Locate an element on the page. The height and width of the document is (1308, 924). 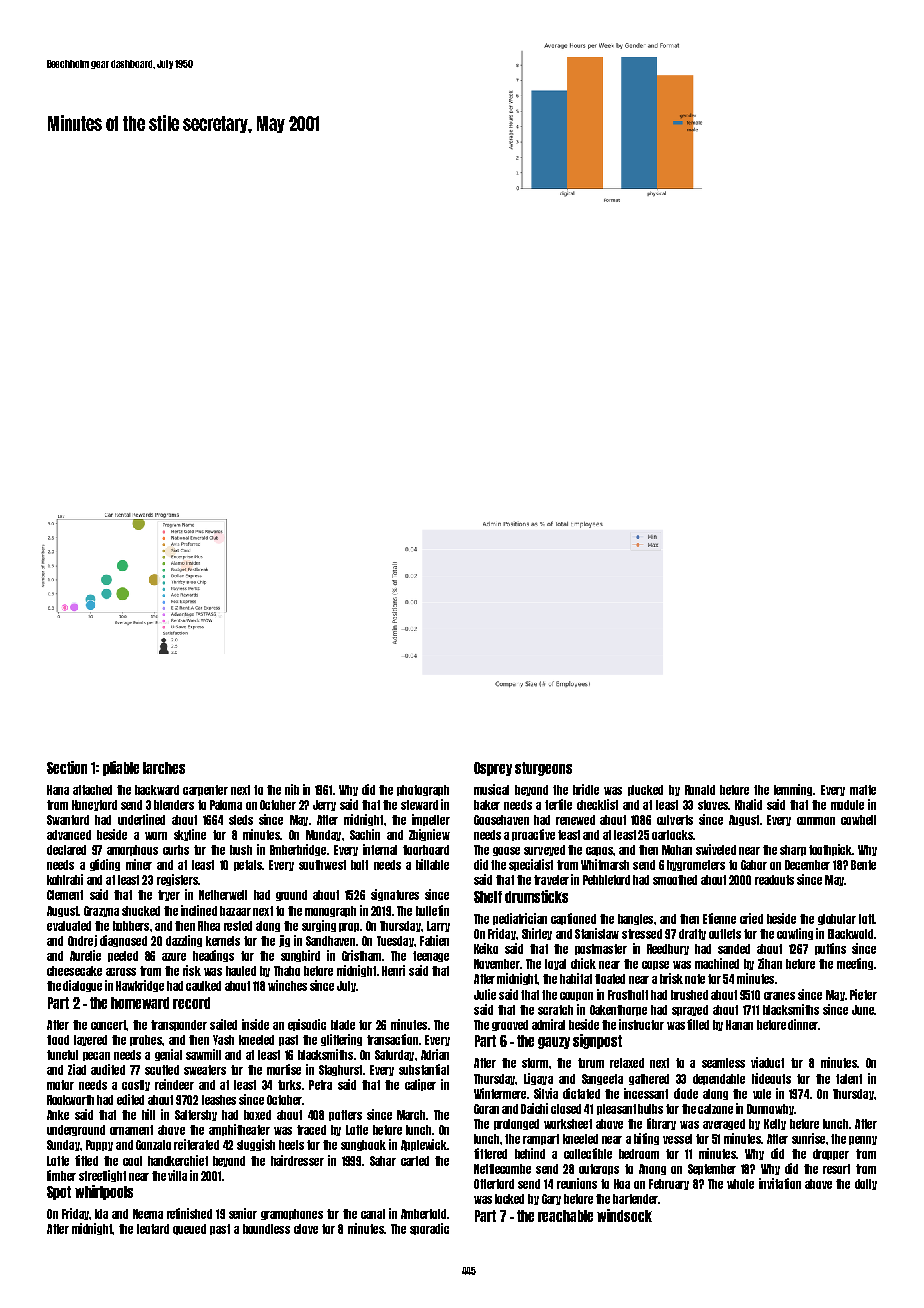
dialogue is located at coordinates (82, 986).
